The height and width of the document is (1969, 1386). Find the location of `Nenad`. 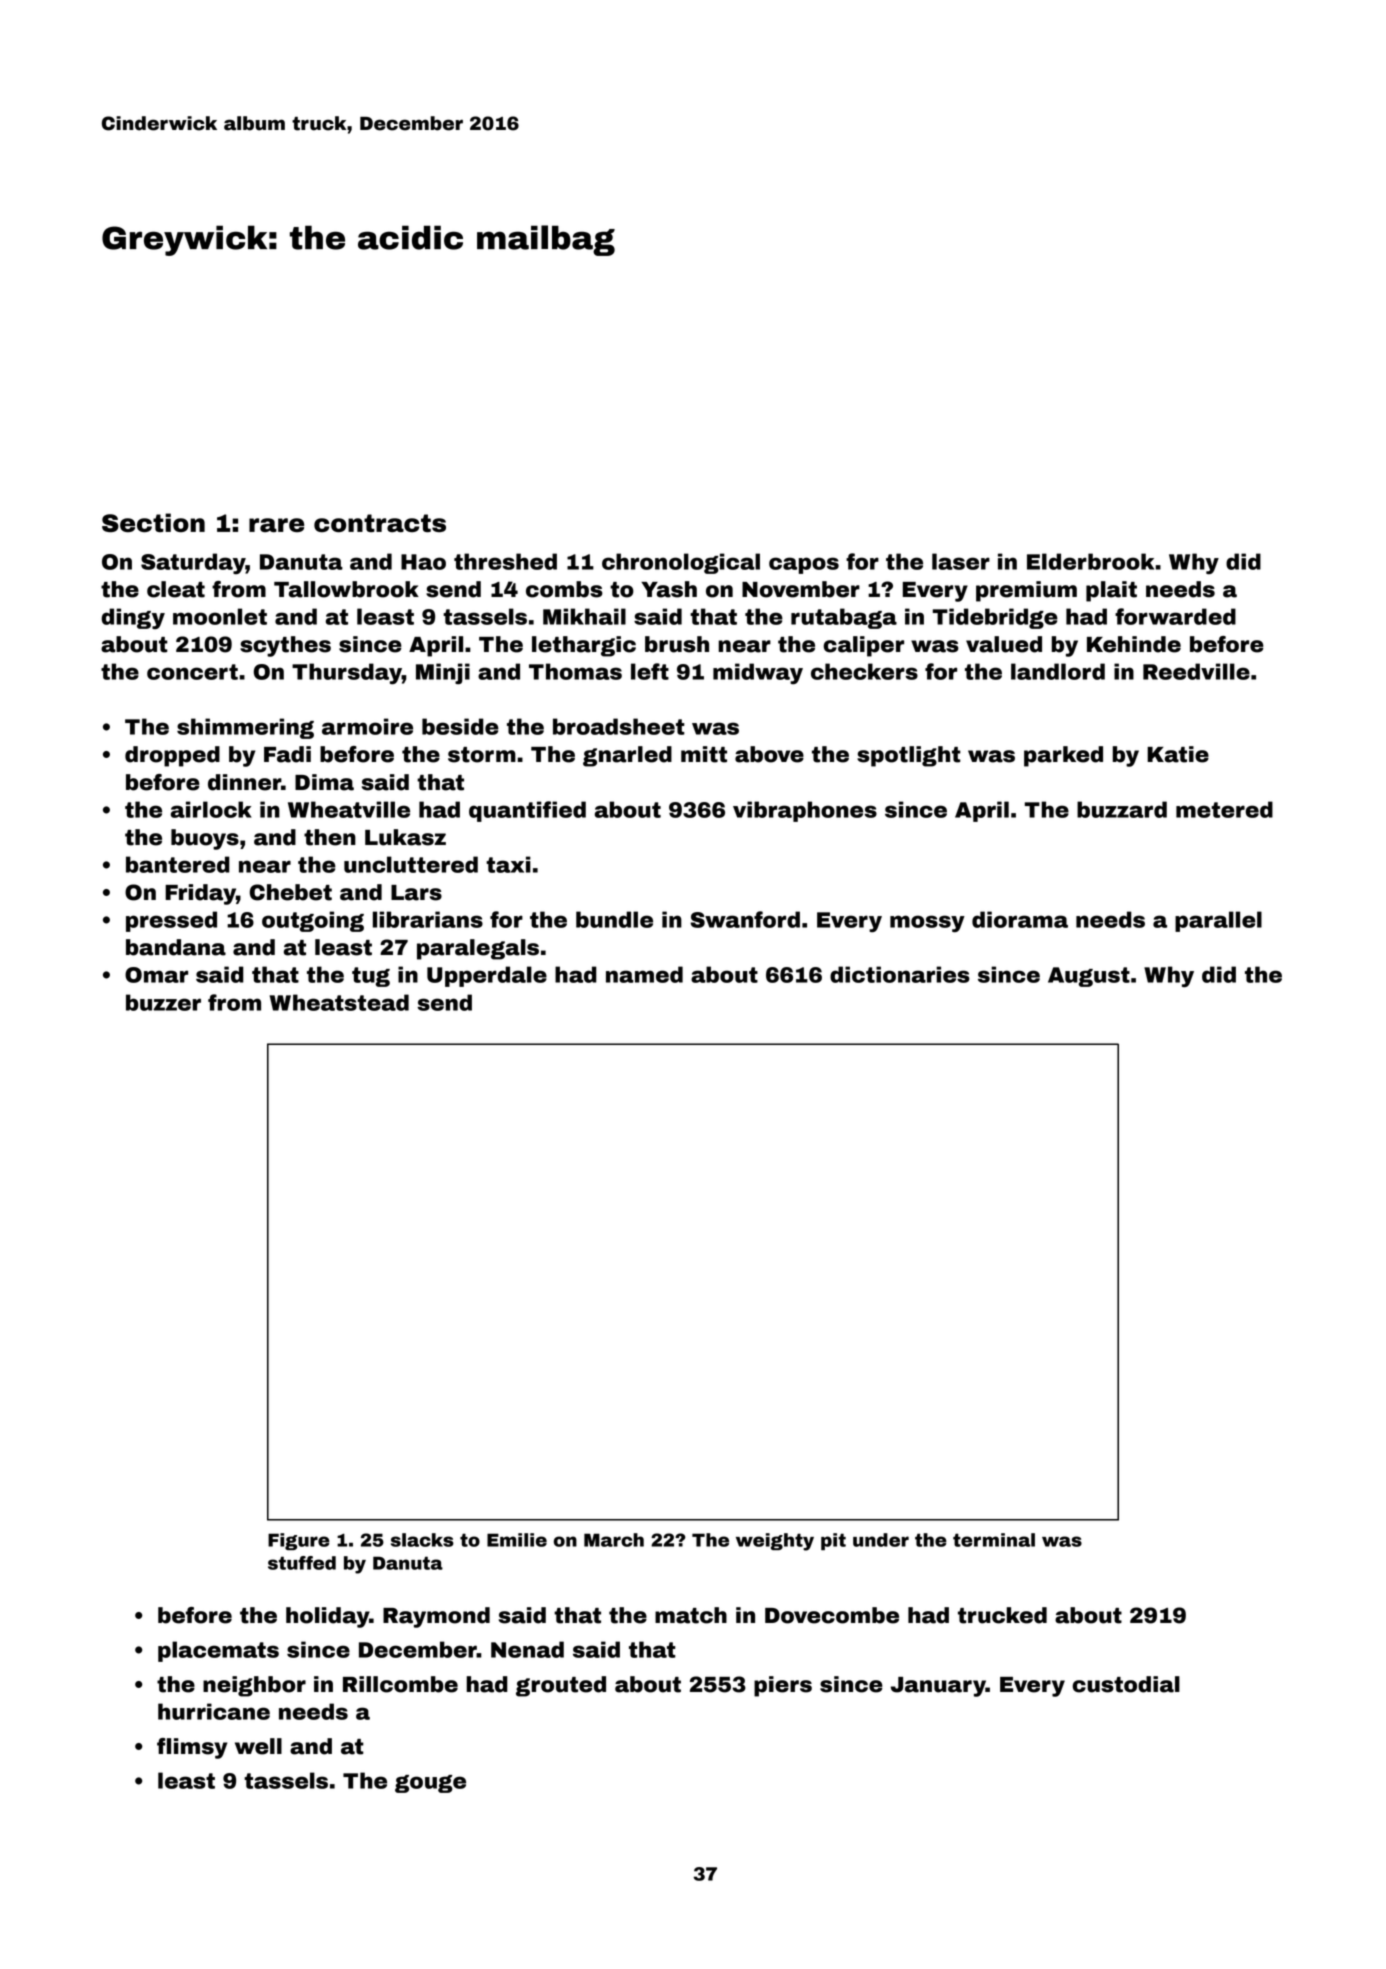

Nenad is located at coordinates (527, 1649).
